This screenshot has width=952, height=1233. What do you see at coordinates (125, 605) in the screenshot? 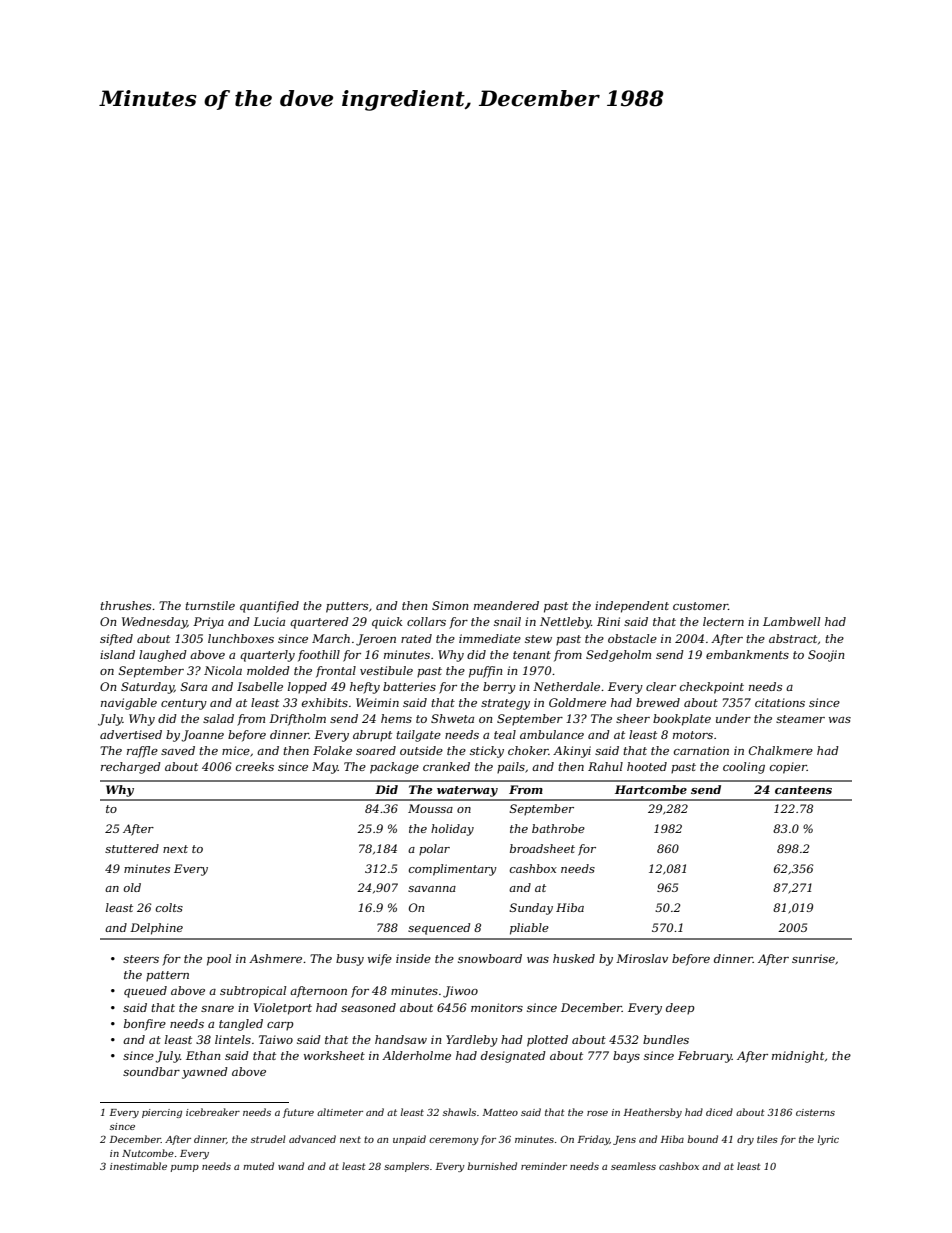
I see `thrushes` at bounding box center [125, 605].
